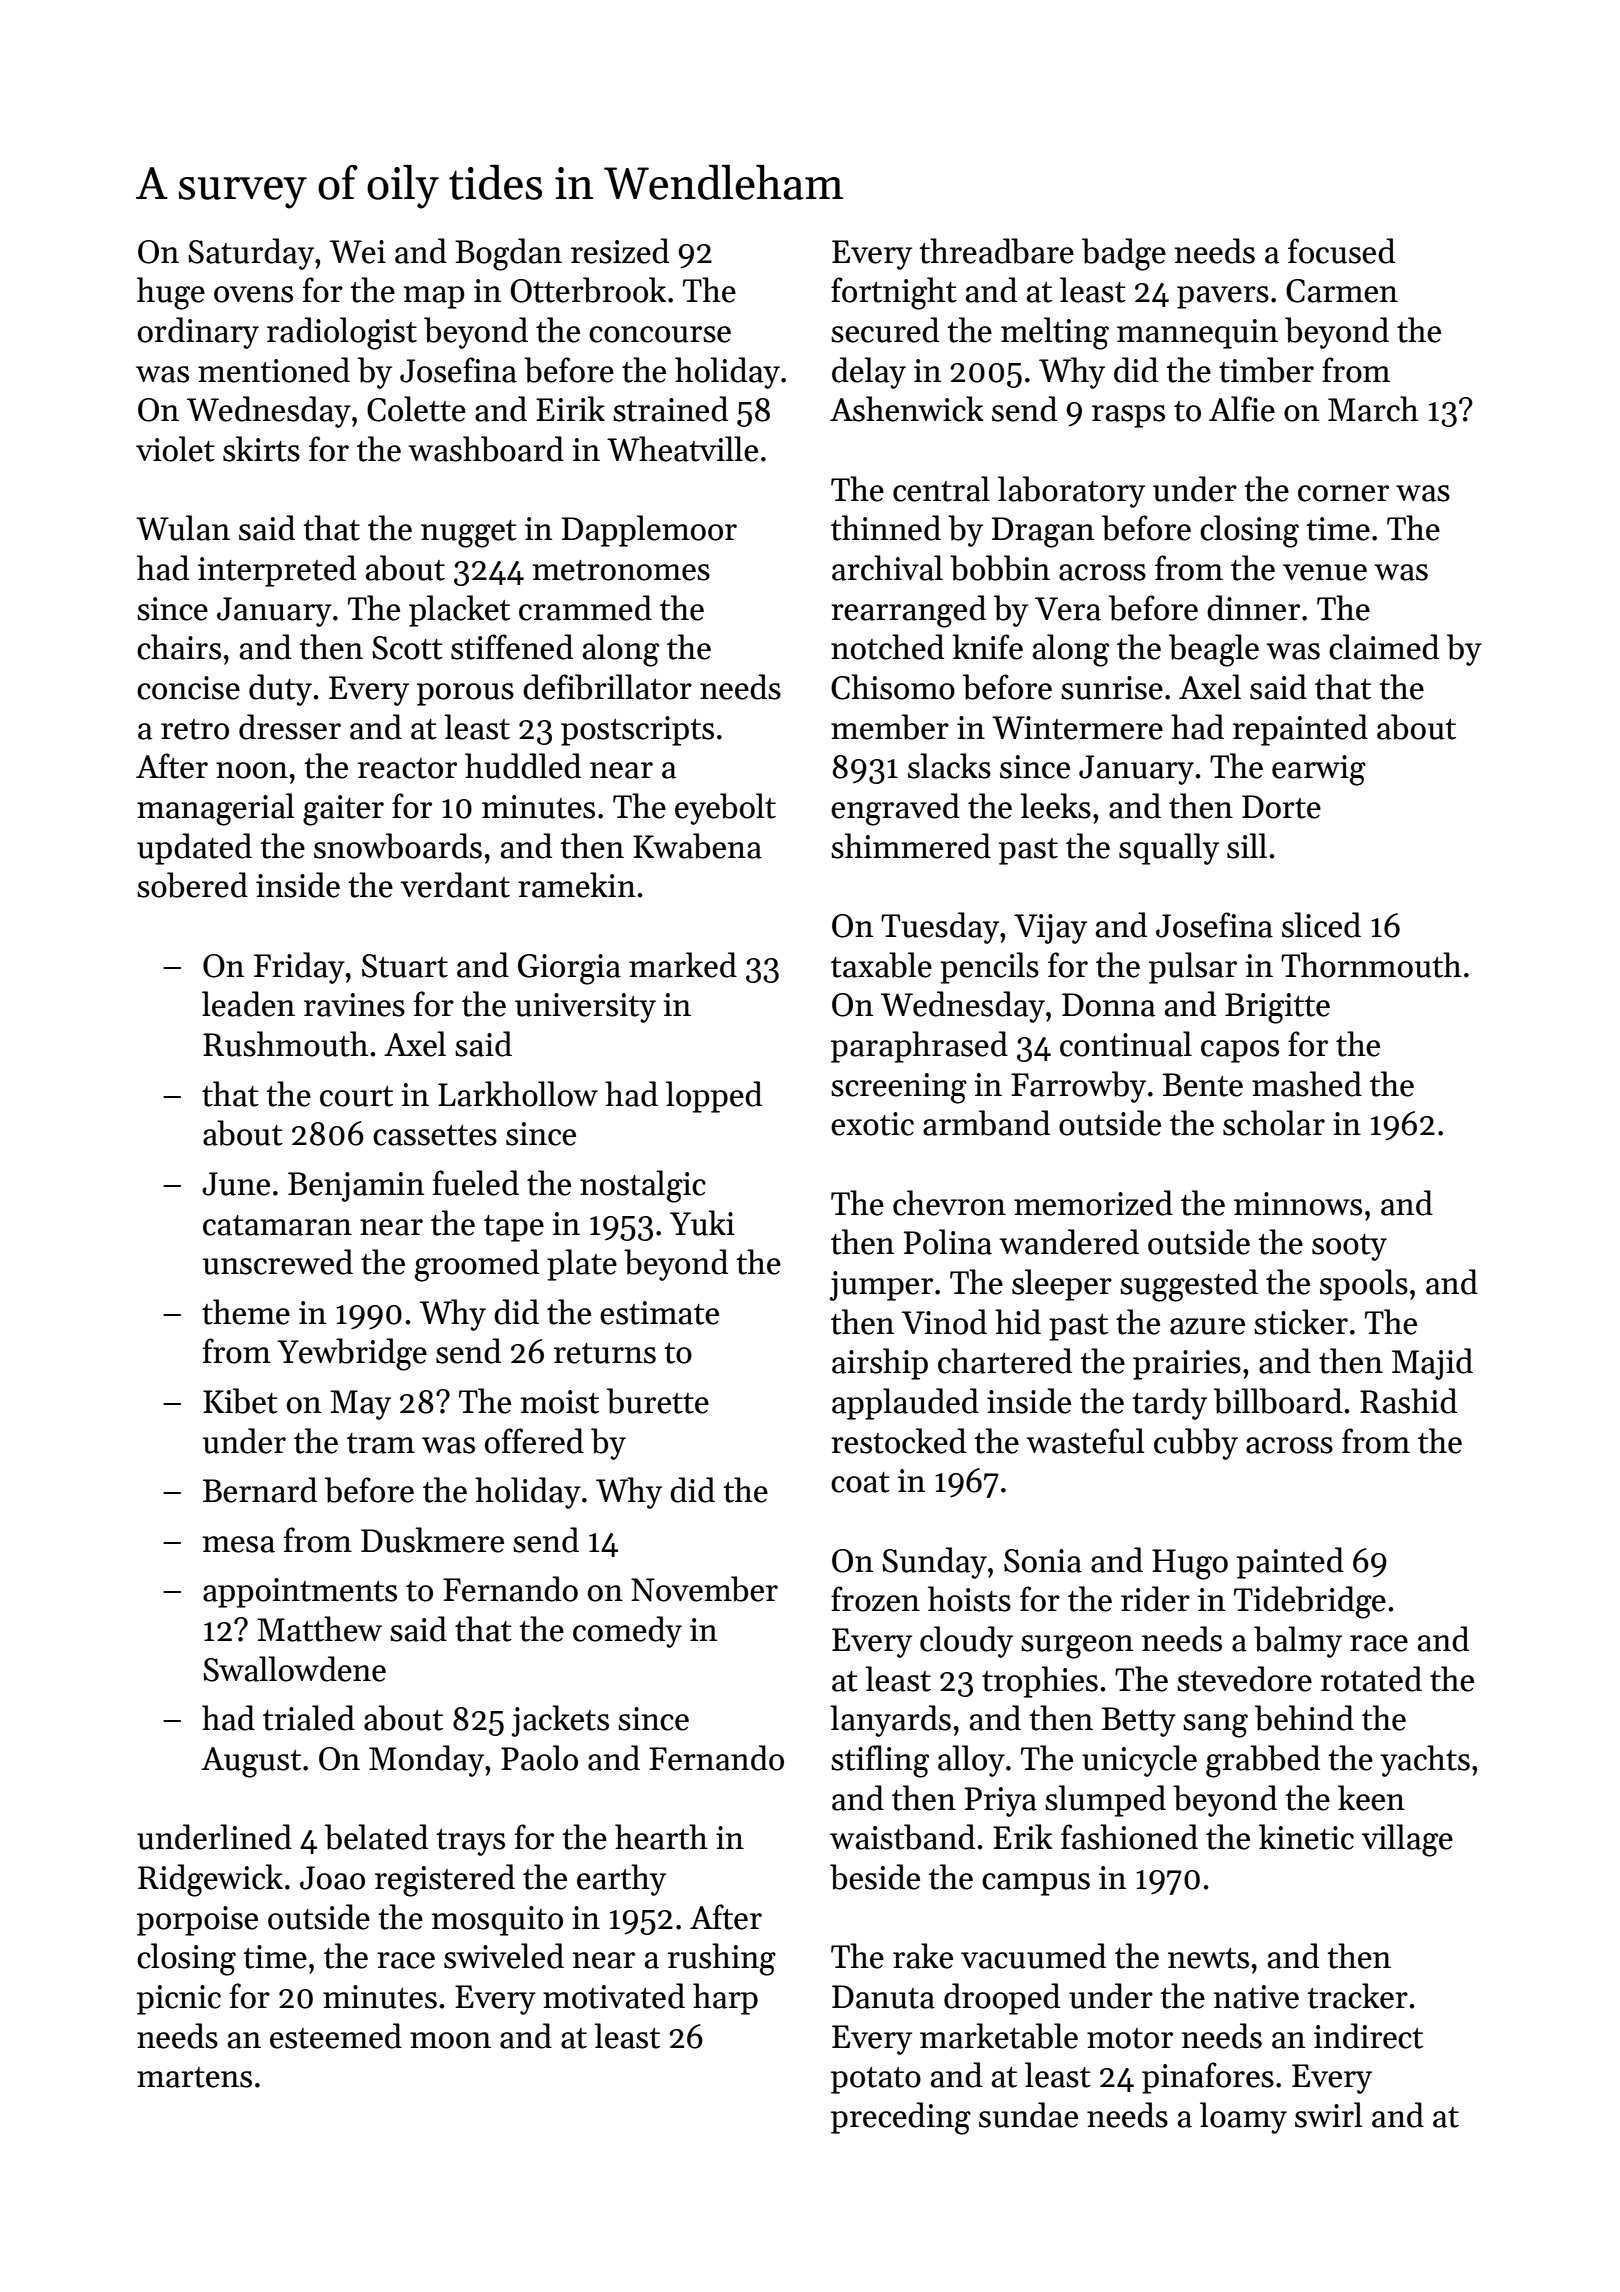 The height and width of the screenshot is (2292, 1620). Describe the element at coordinates (1341, 251) in the screenshot. I see `focused` at that location.
